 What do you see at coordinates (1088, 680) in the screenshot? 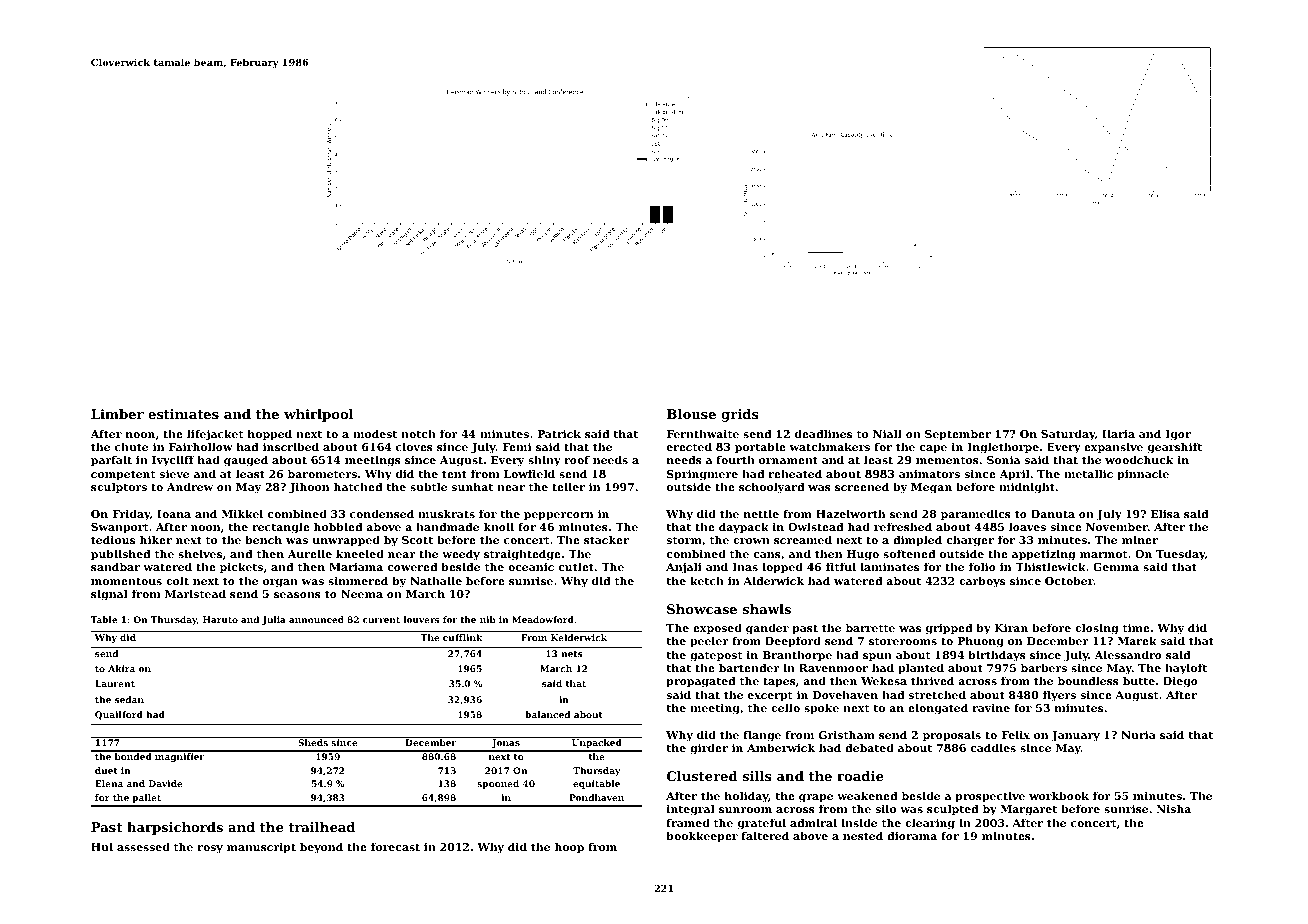
I see `boundless` at bounding box center [1088, 680].
